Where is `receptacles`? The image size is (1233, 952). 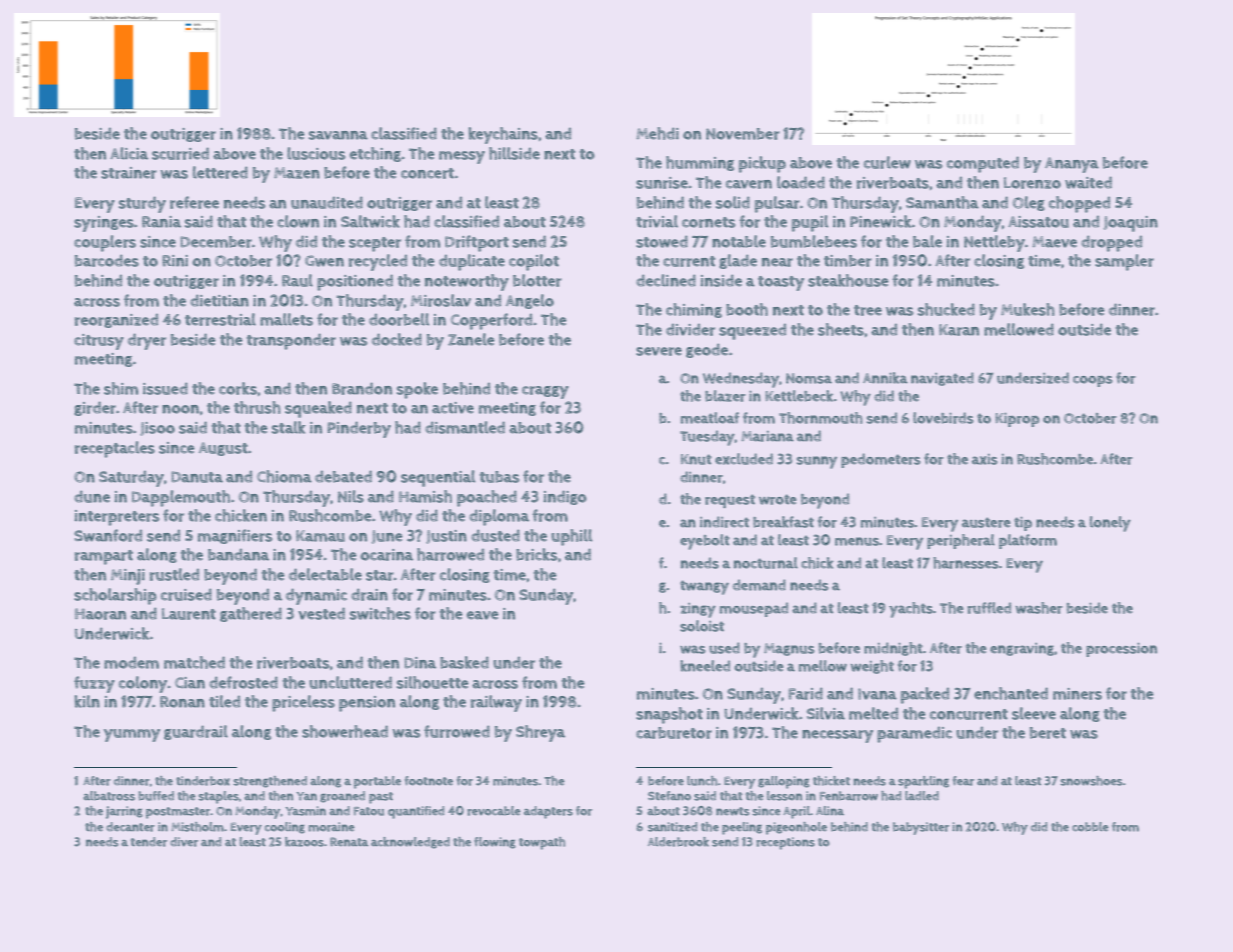 receptacles is located at coordinates (115, 449).
